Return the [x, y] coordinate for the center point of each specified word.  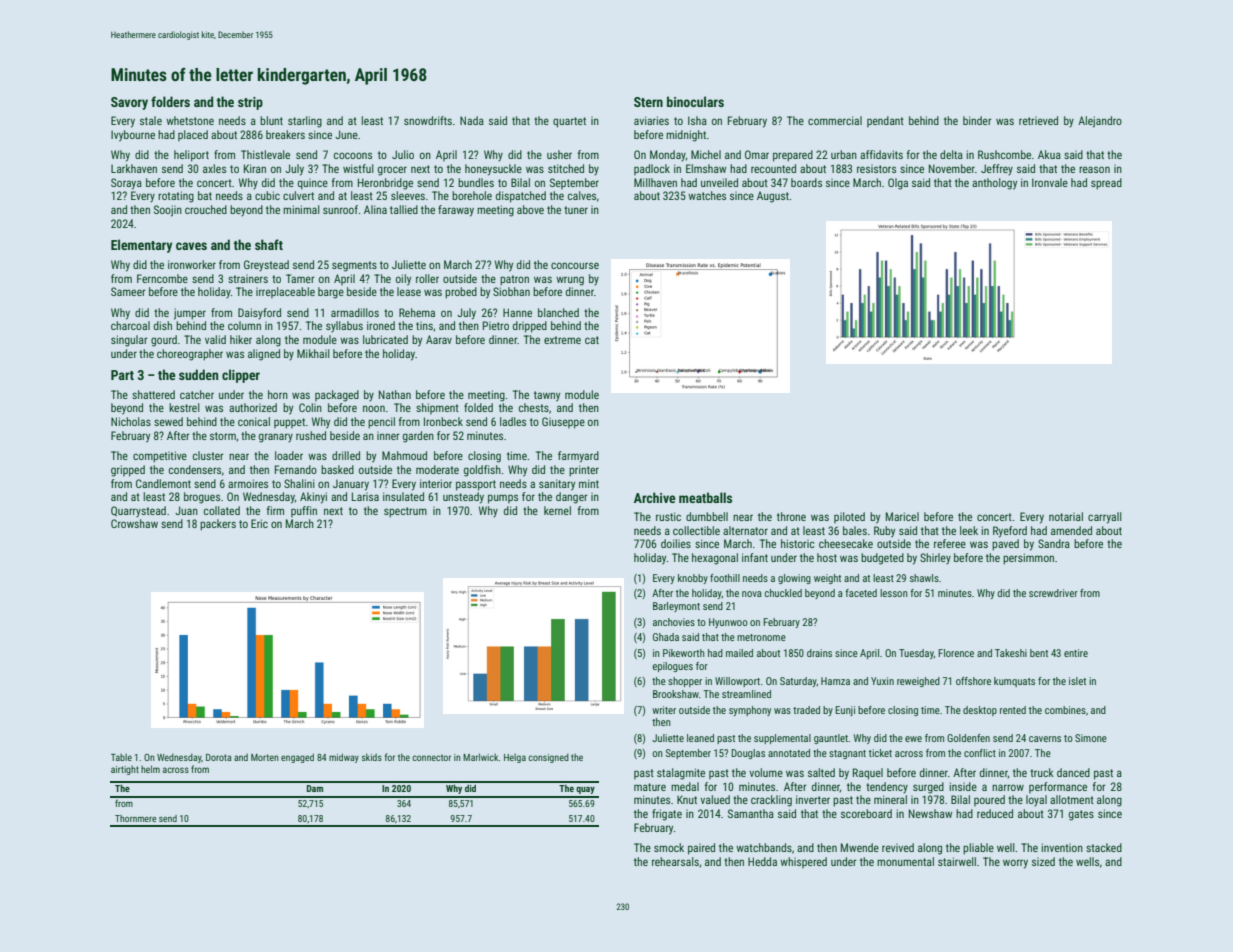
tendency [887, 787]
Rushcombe [1004, 154]
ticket [880, 753]
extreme [562, 340]
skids [372, 757]
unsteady [463, 498]
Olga [898, 184]
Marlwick [481, 757]
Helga [515, 758]
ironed [381, 325]
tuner [576, 210]
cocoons [353, 155]
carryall [1105, 518]
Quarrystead [138, 511]
